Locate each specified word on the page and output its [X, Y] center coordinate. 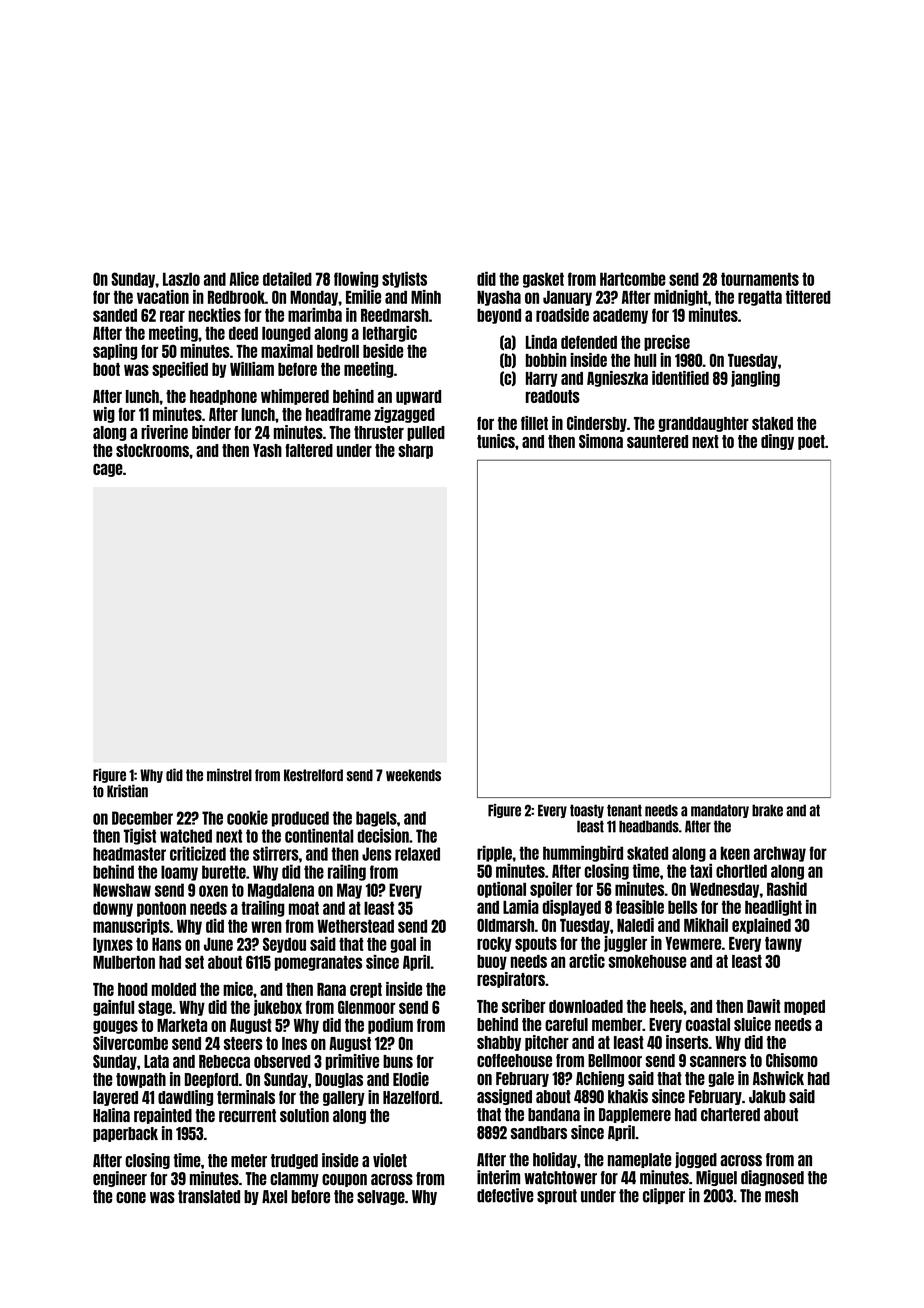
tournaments [760, 279]
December [142, 818]
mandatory [720, 811]
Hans [166, 944]
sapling [115, 352]
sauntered [657, 441]
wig [104, 415]
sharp [415, 451]
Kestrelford [313, 775]
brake [767, 810]
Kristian [127, 791]
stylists [404, 279]
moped [804, 1007]
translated [209, 1196]
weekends [413, 775]
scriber [524, 1006]
